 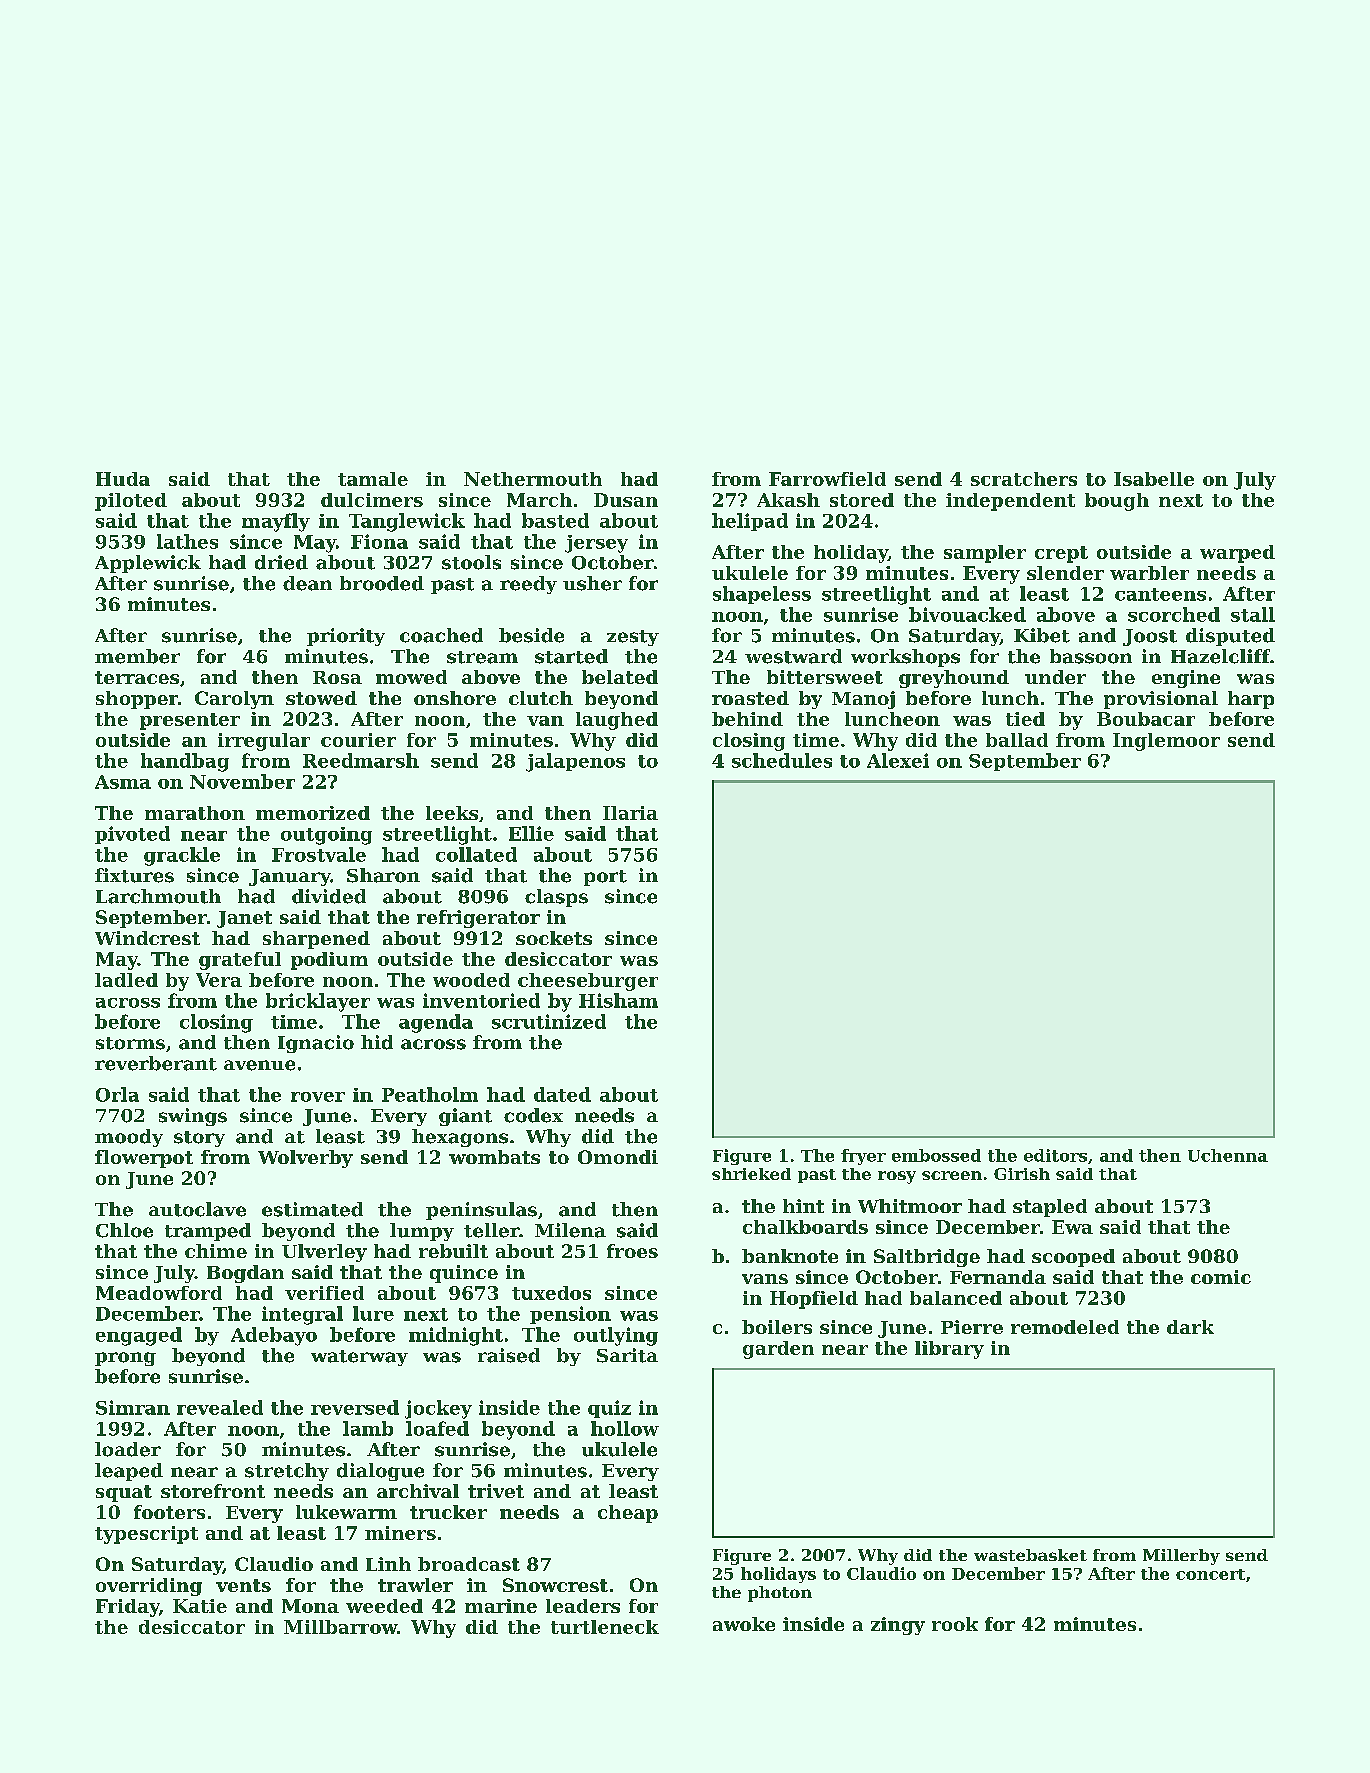 What do you see at coordinates (1091, 656) in the image?
I see `bassoon` at bounding box center [1091, 656].
